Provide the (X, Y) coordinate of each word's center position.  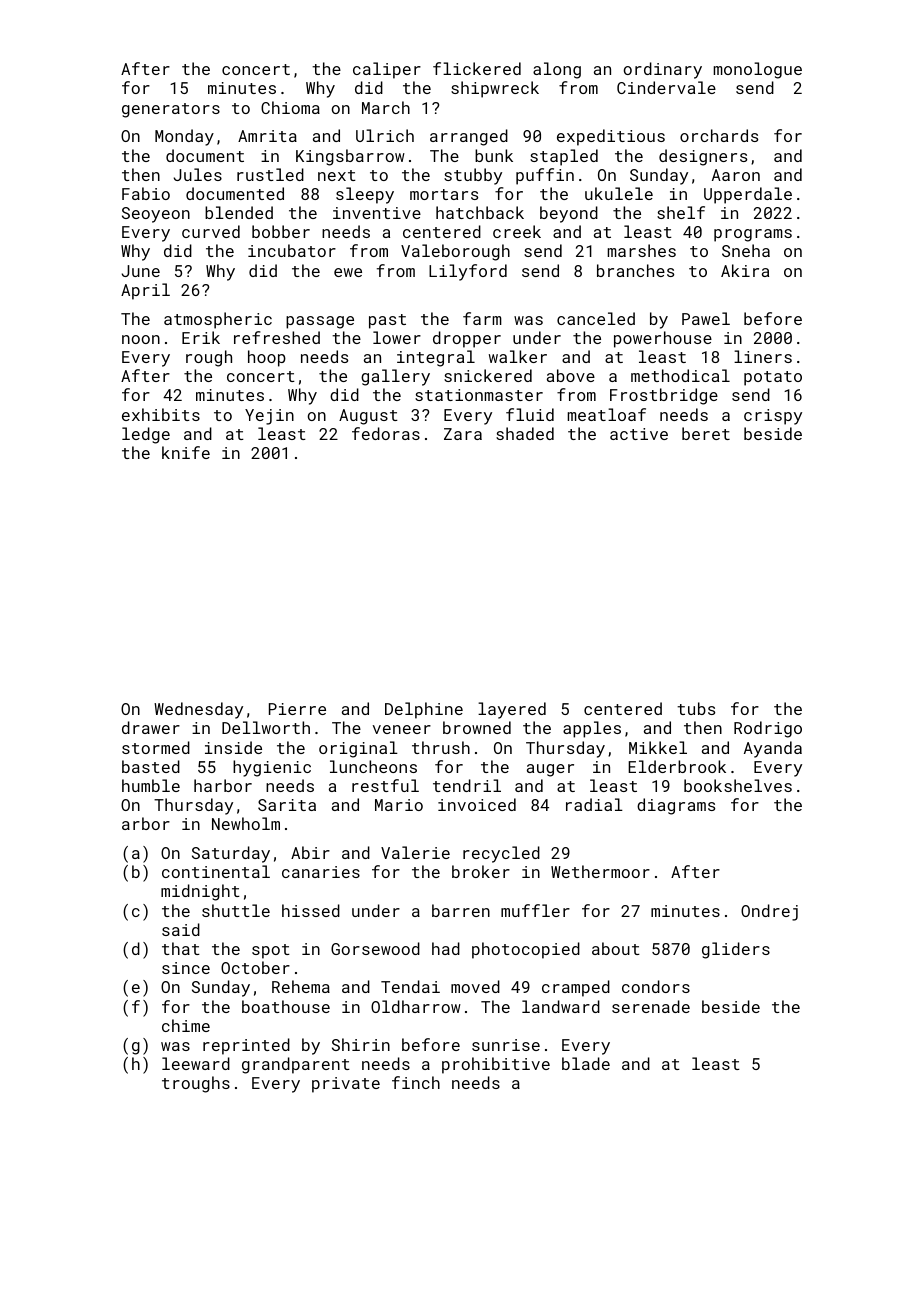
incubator (292, 250)
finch (416, 1082)
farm (482, 318)
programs (753, 235)
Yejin (269, 417)
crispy (773, 417)
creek (517, 231)
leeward (196, 1063)
